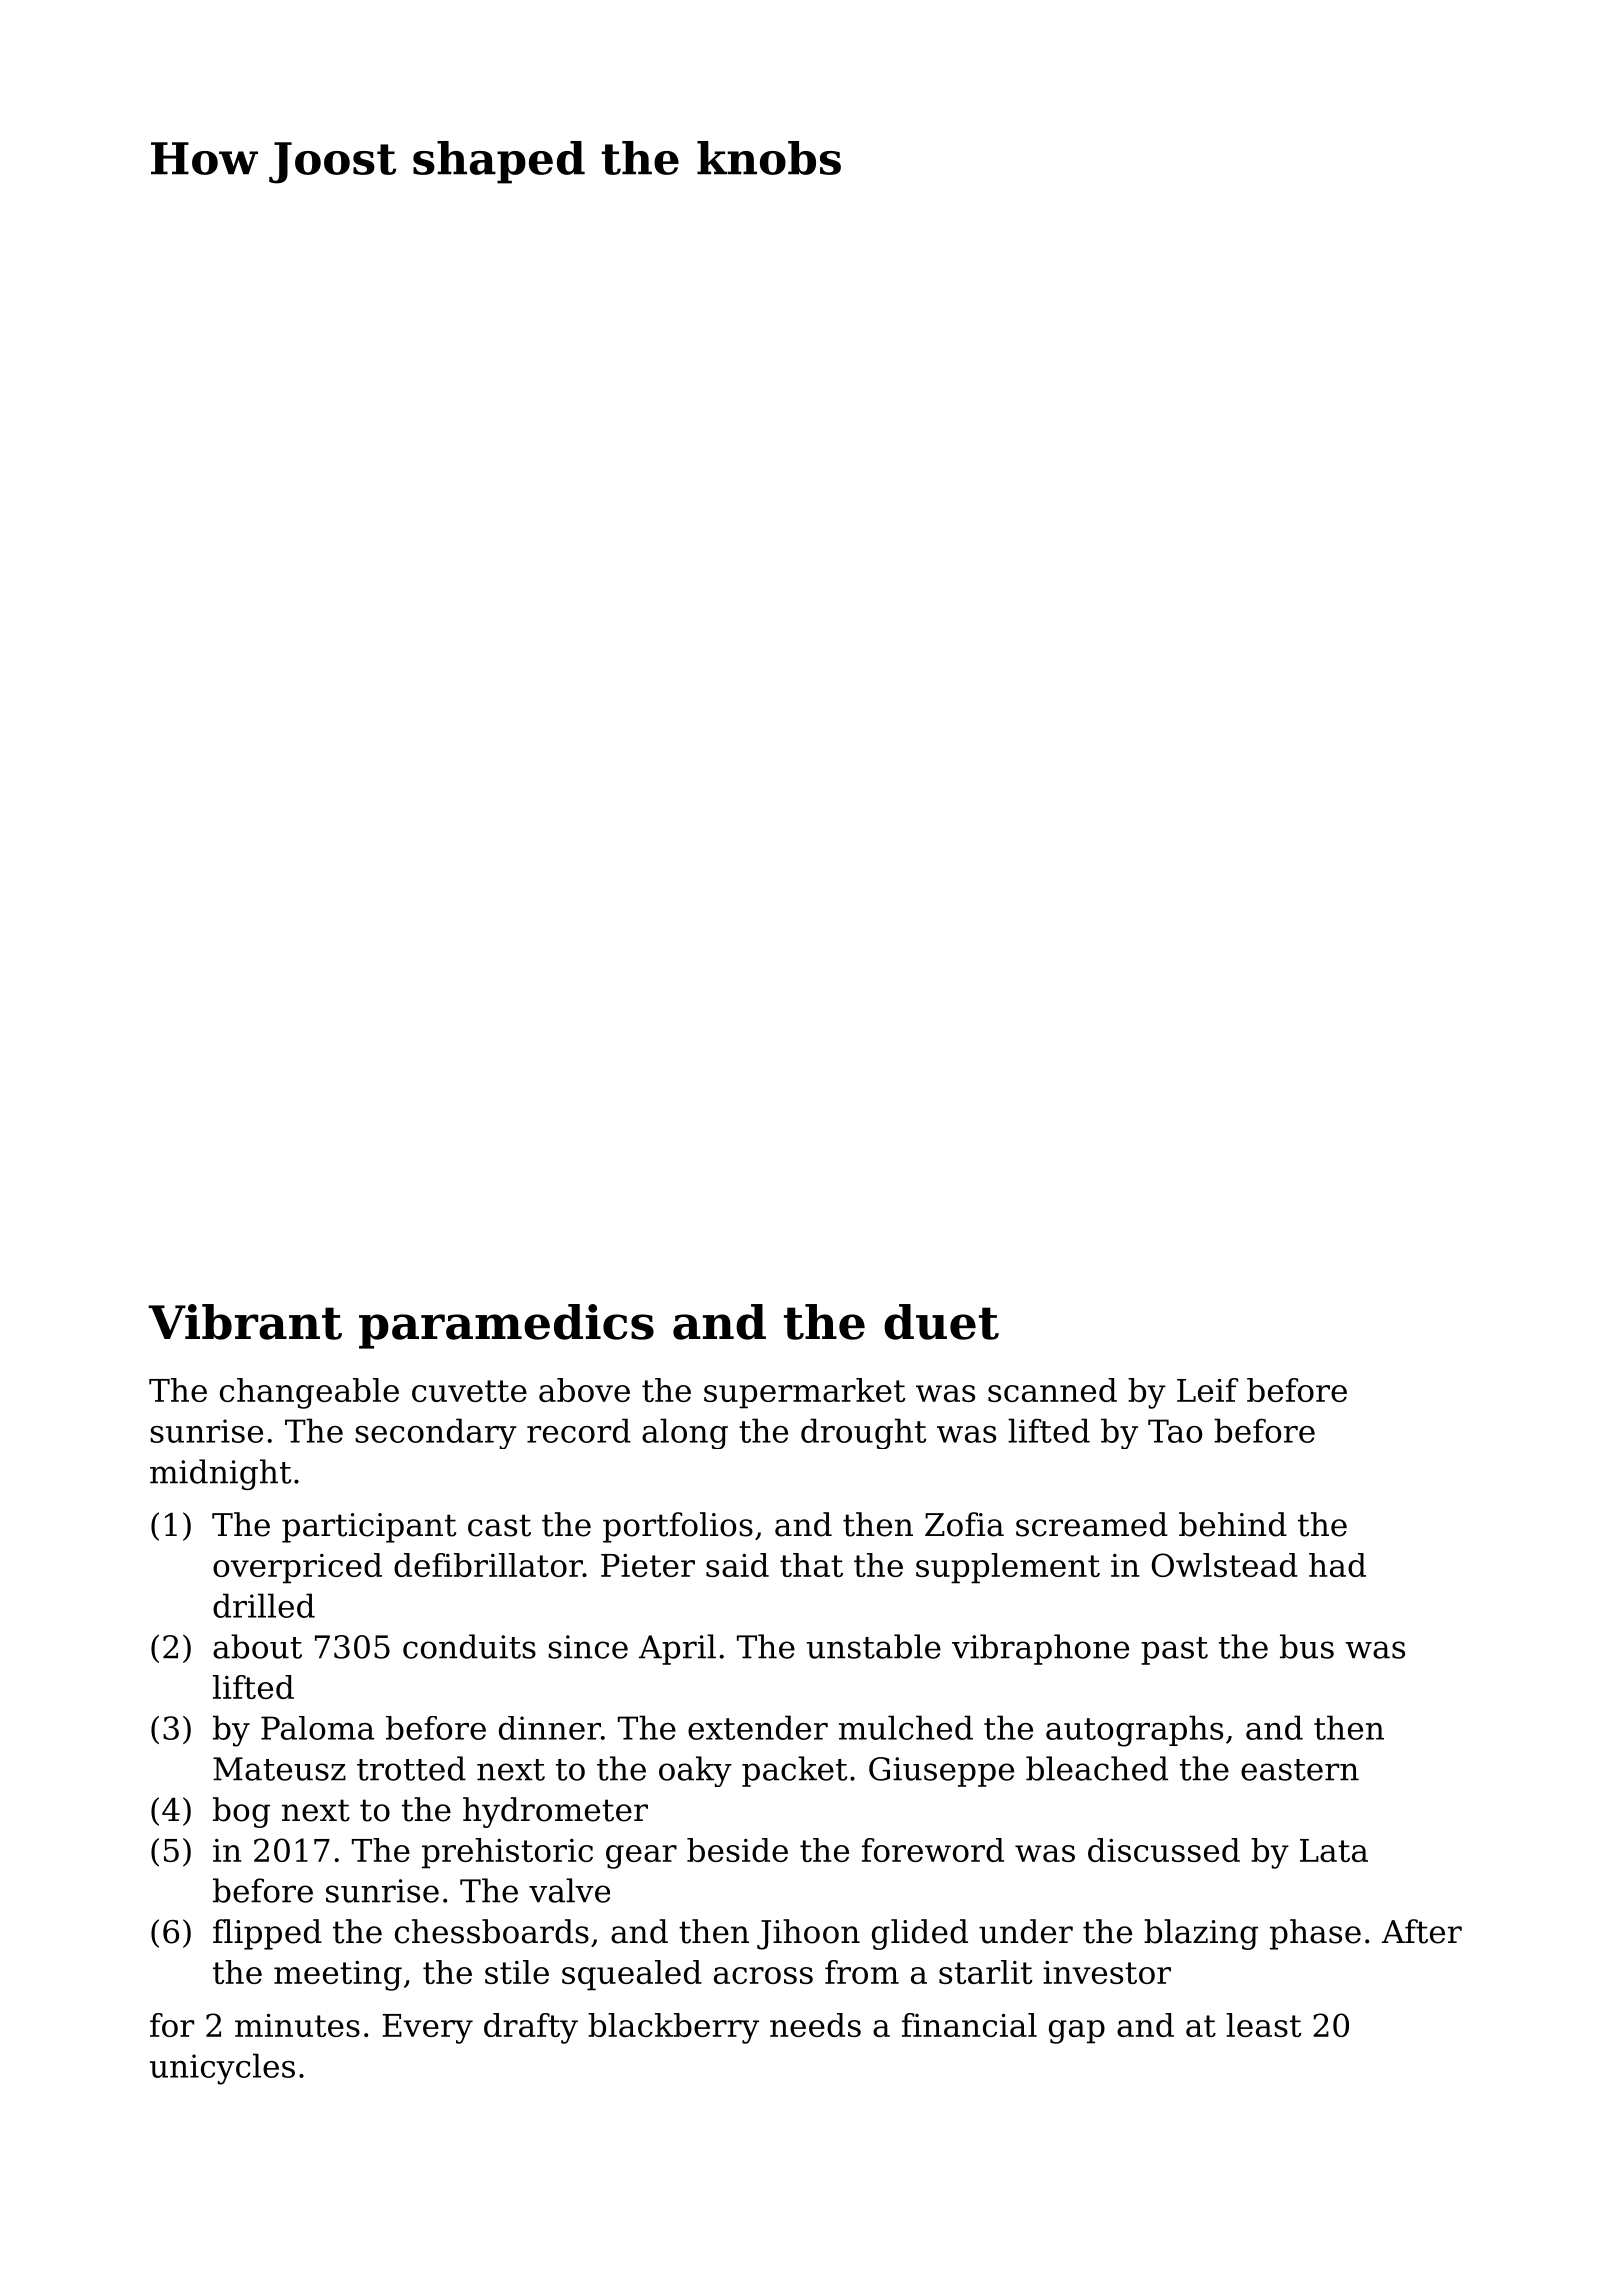 The image size is (1620, 2292). I want to click on foreword, so click(933, 1850).
